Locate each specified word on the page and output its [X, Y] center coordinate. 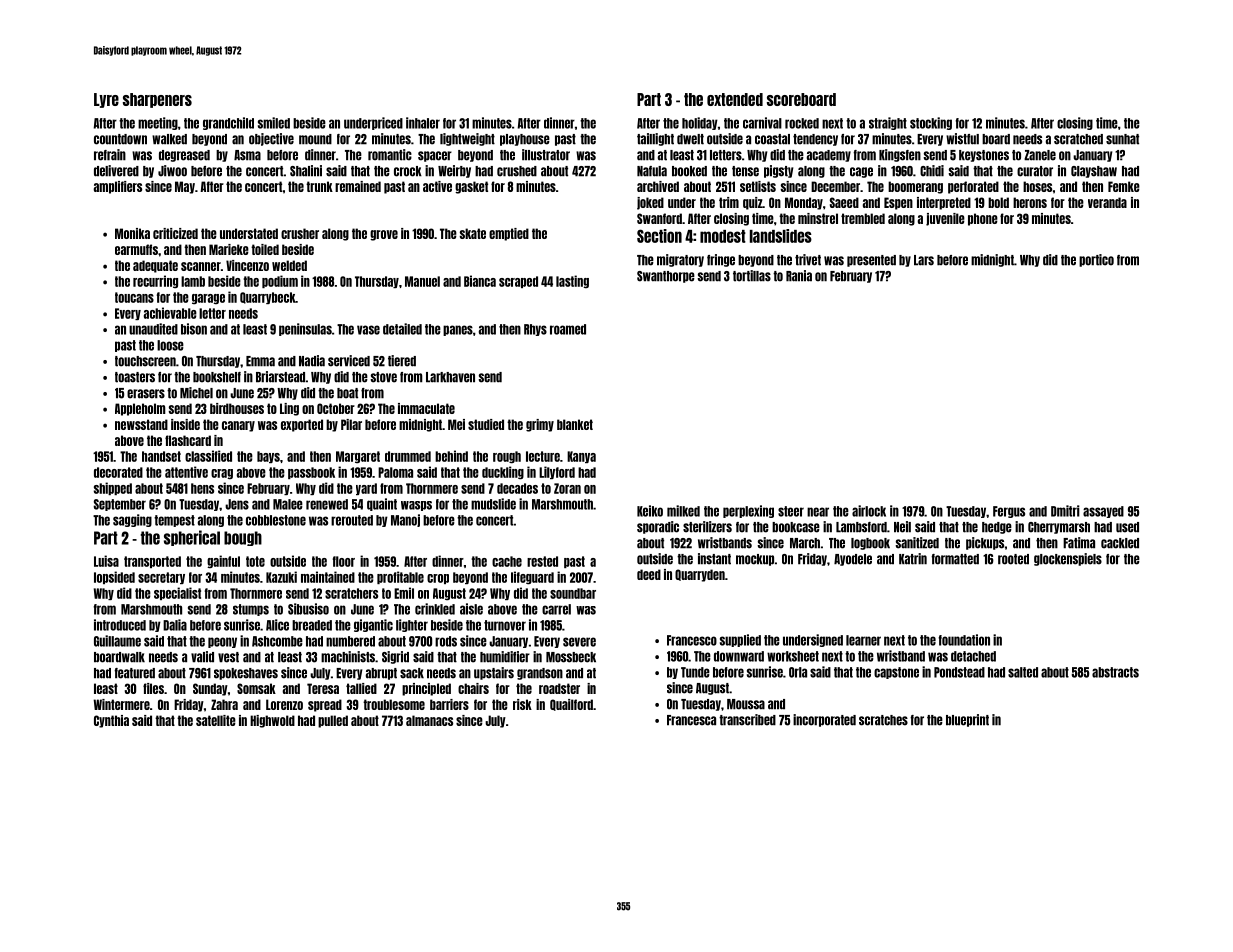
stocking [931, 123]
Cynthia [111, 721]
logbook [870, 544]
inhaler [423, 123]
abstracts [1115, 672]
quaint [382, 504]
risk [522, 704]
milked [683, 511]
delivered [116, 171]
